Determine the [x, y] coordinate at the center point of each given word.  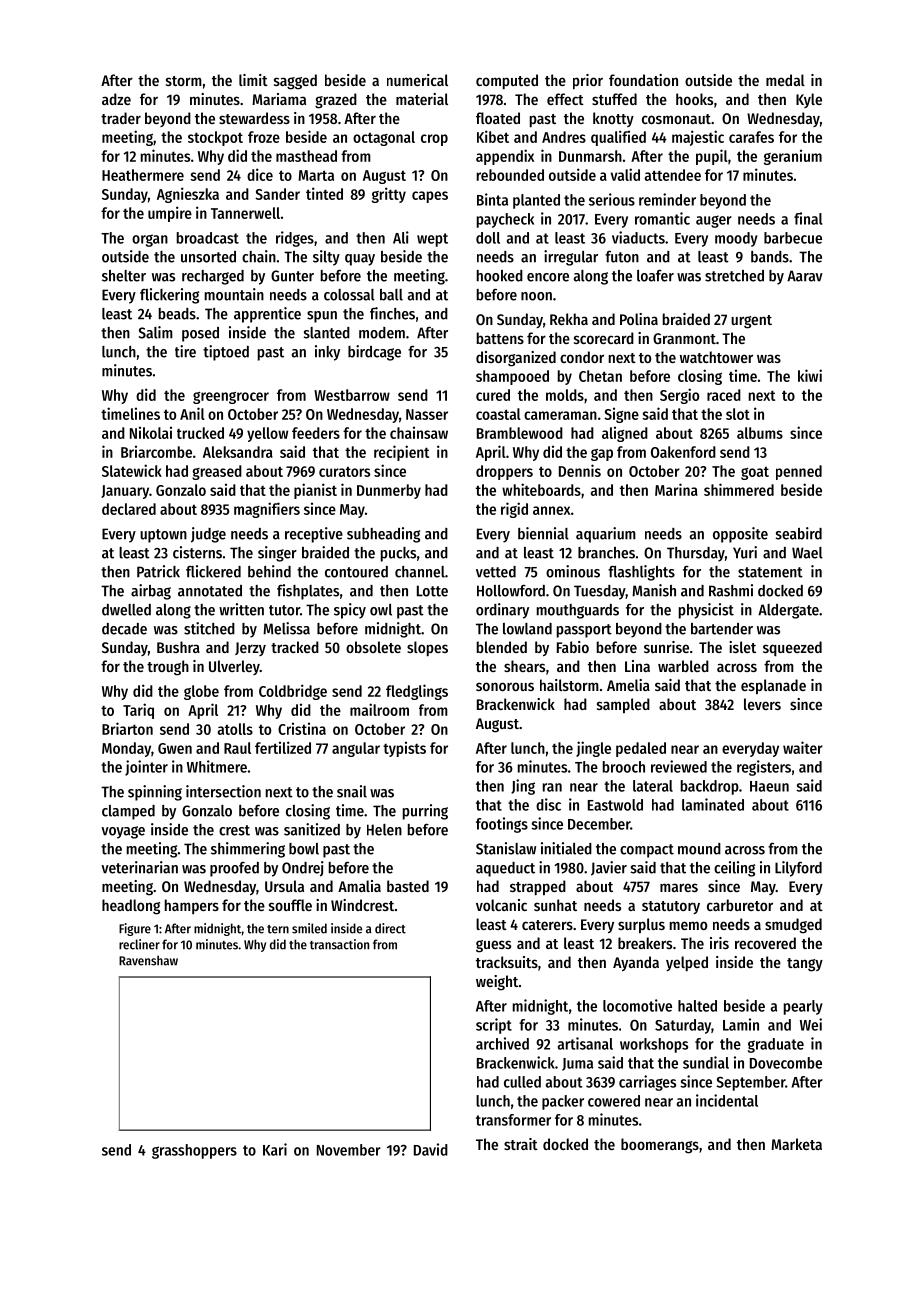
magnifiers [267, 510]
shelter [124, 276]
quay [360, 260]
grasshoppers [194, 1151]
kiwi [810, 375]
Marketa [796, 1144]
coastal [498, 414]
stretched [734, 276]
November [349, 1150]
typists [404, 749]
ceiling [734, 869]
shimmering [248, 850]
